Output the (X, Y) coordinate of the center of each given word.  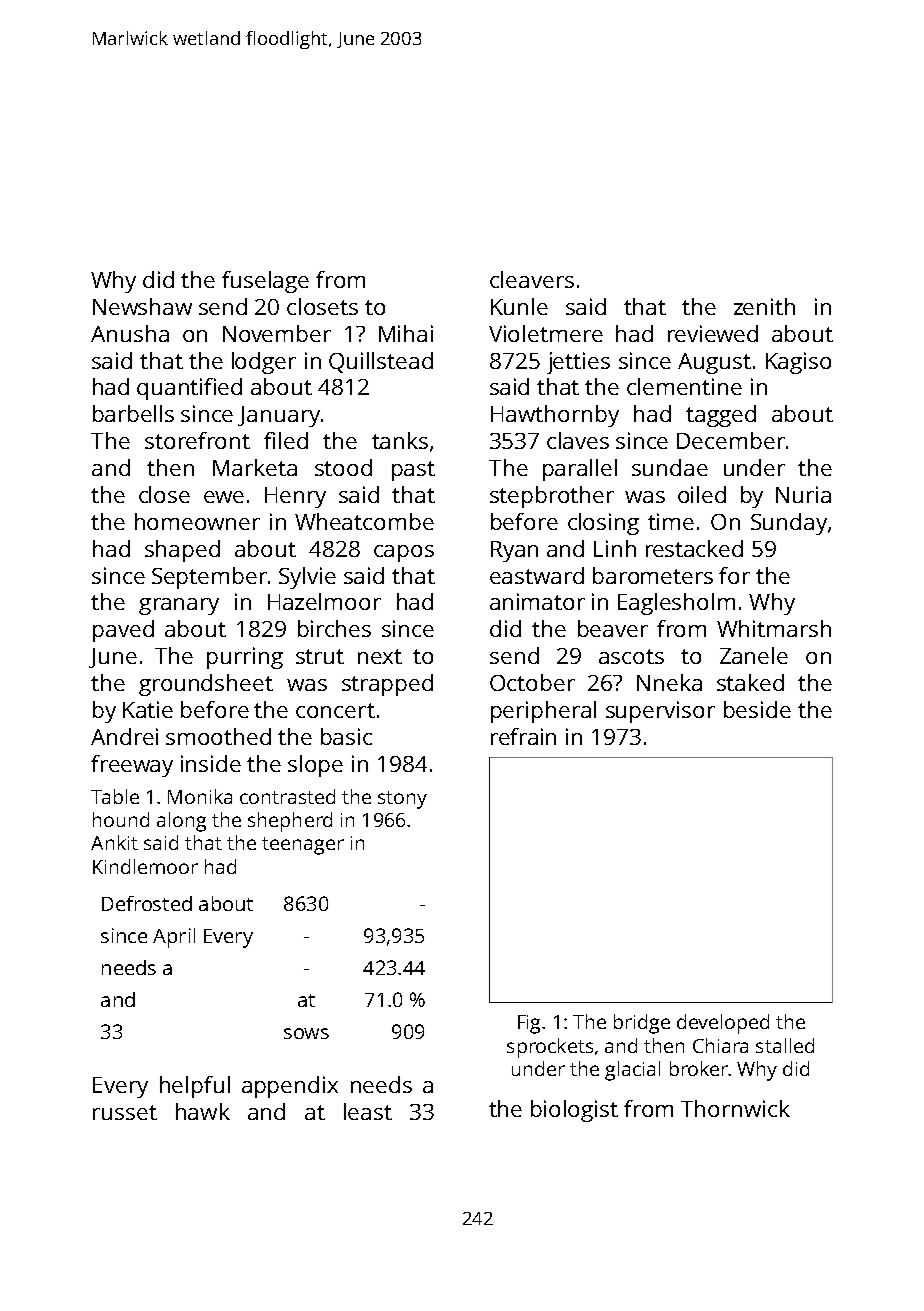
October (532, 682)
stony (402, 800)
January (279, 416)
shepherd (290, 822)
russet (125, 1112)
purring (245, 658)
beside (757, 709)
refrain (523, 736)
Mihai (406, 333)
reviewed (713, 333)
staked (750, 682)
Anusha (130, 333)
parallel (580, 470)
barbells (133, 413)
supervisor (660, 712)
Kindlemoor (145, 866)
